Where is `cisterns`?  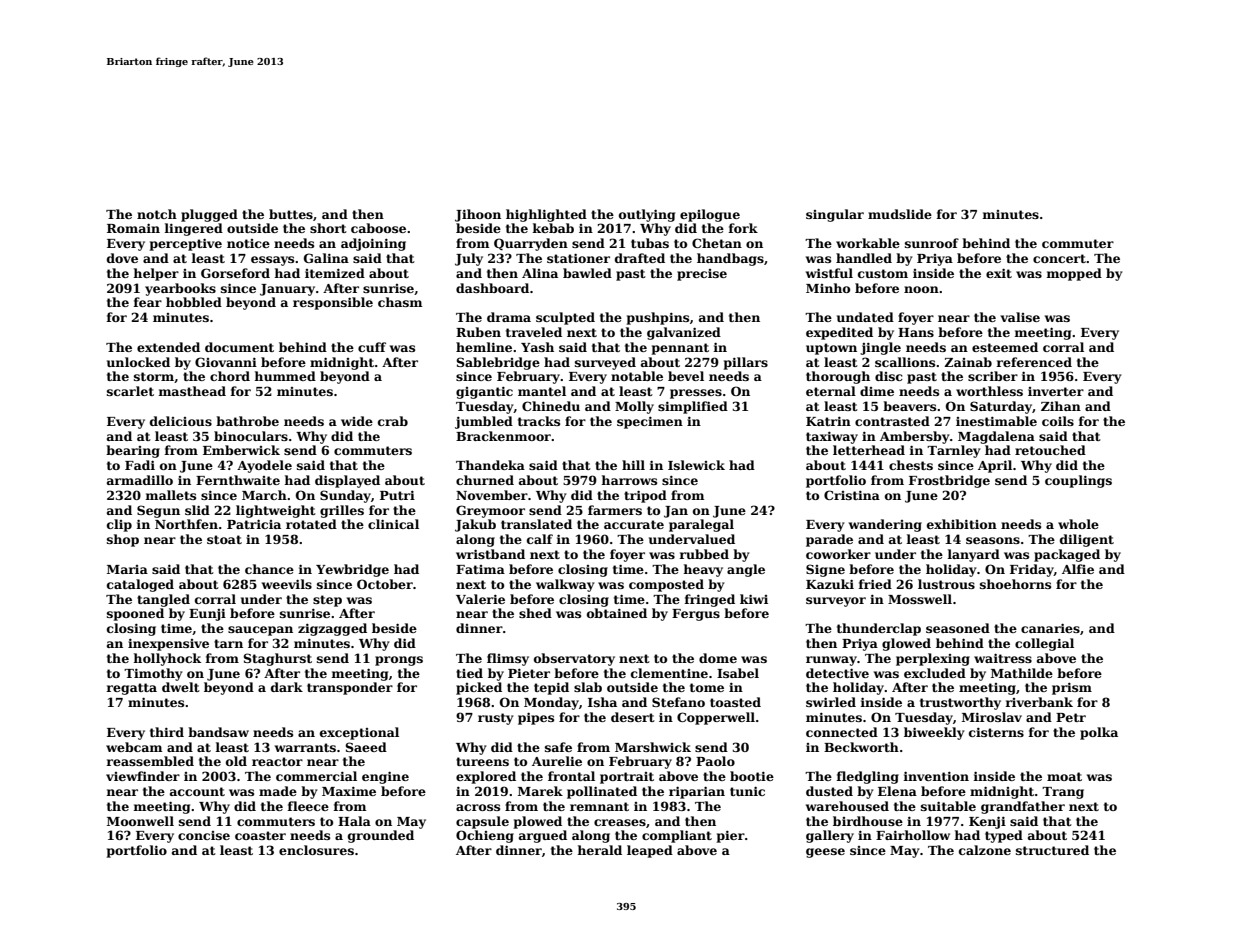 cisterns is located at coordinates (996, 732).
